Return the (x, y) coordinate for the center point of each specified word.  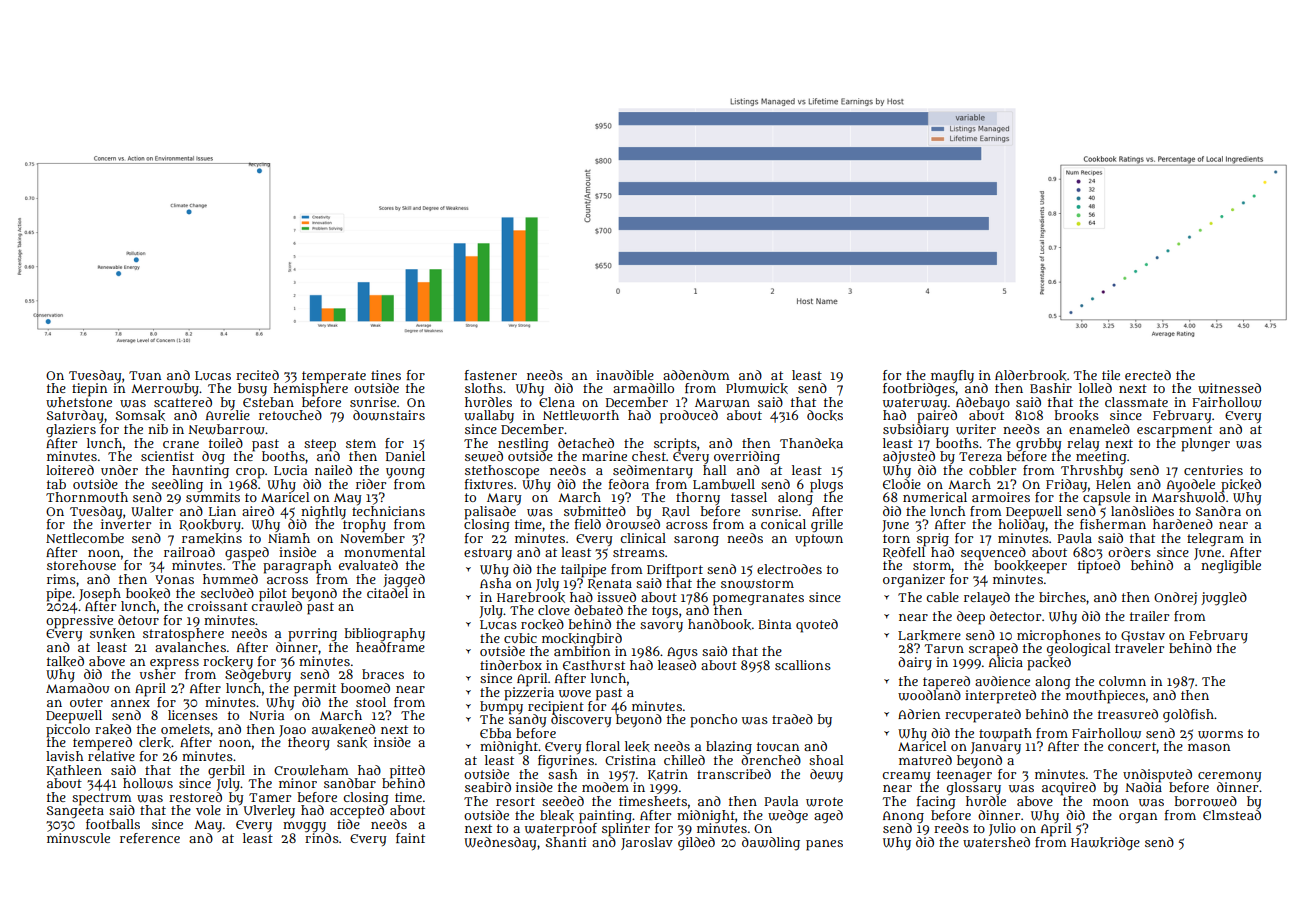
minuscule (78, 838)
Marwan (722, 403)
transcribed (734, 774)
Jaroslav (647, 843)
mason (1209, 747)
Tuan (145, 375)
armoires (1001, 497)
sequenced (993, 553)
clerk (155, 742)
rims (61, 579)
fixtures (489, 484)
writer (976, 429)
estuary (488, 554)
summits (213, 497)
